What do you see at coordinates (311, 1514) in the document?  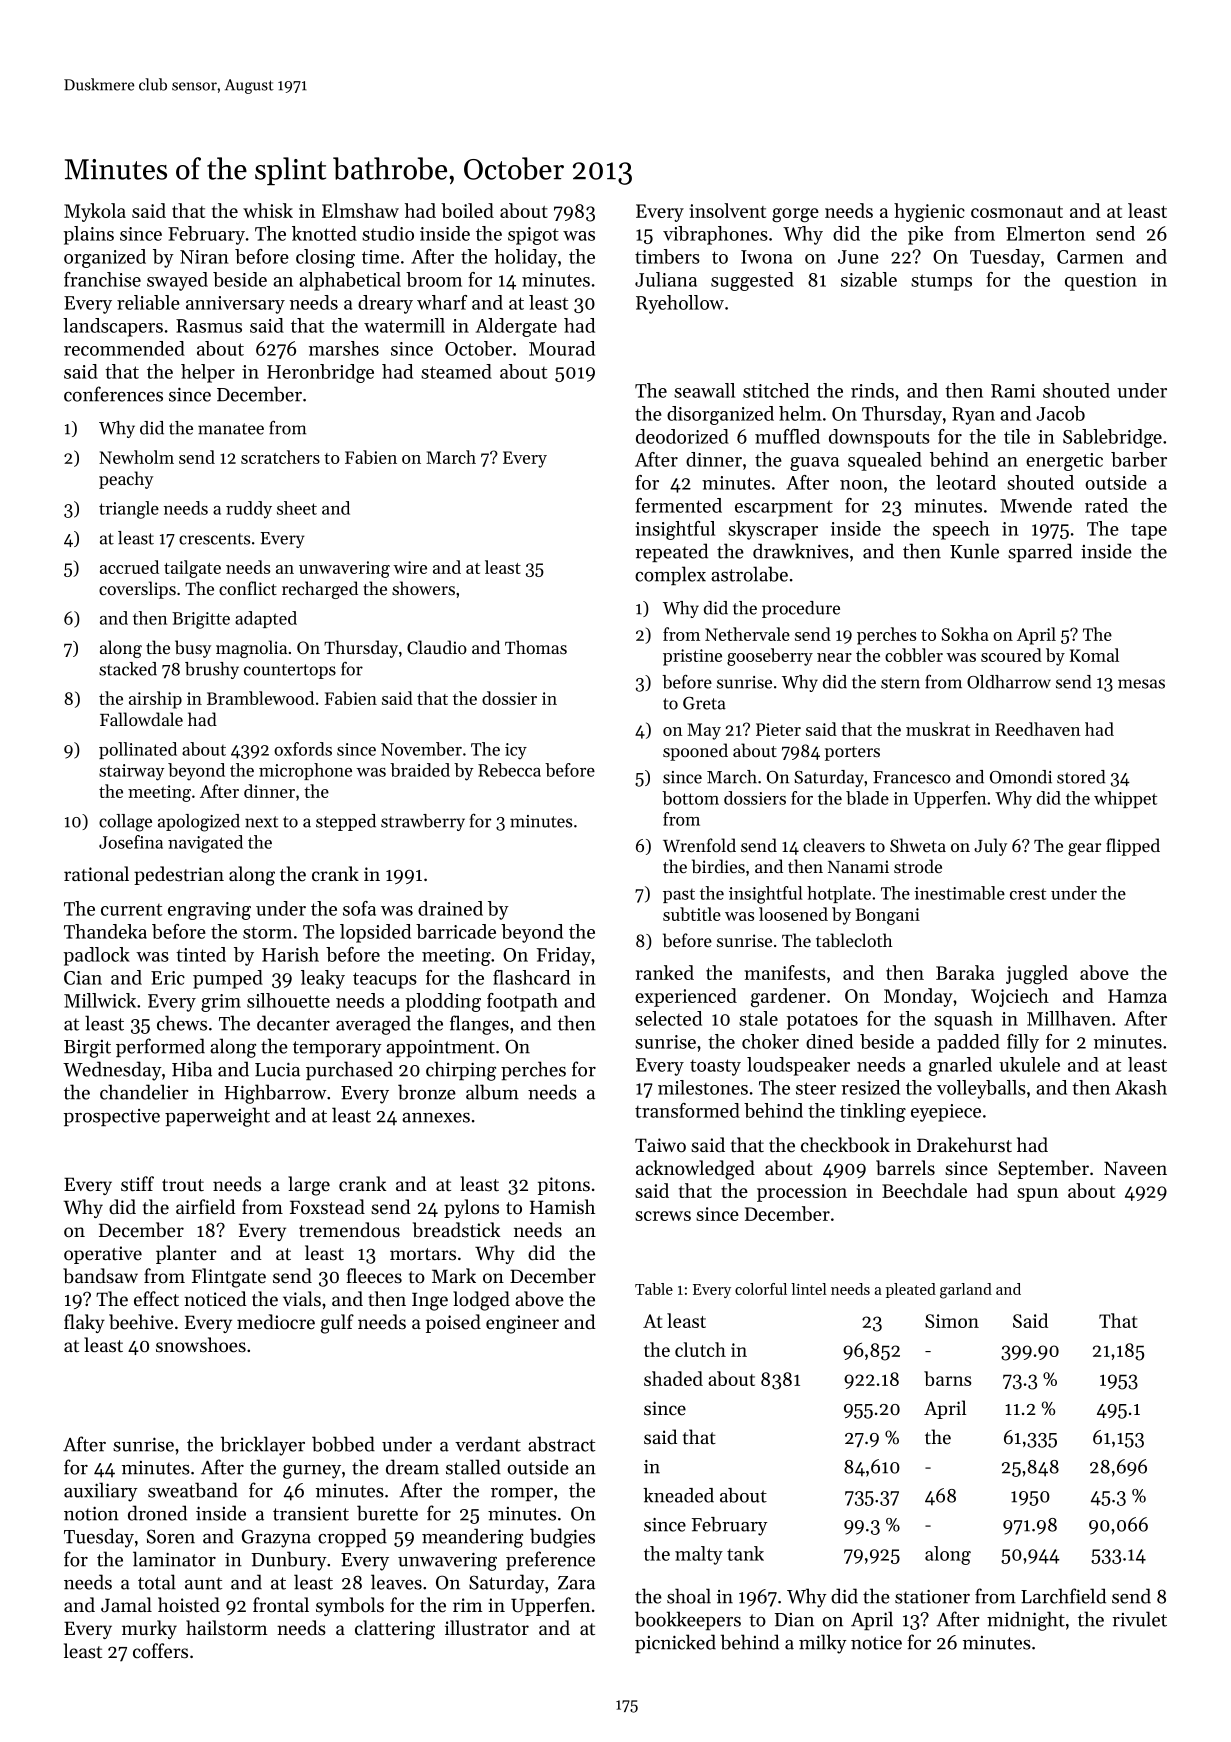 I see `transient` at bounding box center [311, 1514].
